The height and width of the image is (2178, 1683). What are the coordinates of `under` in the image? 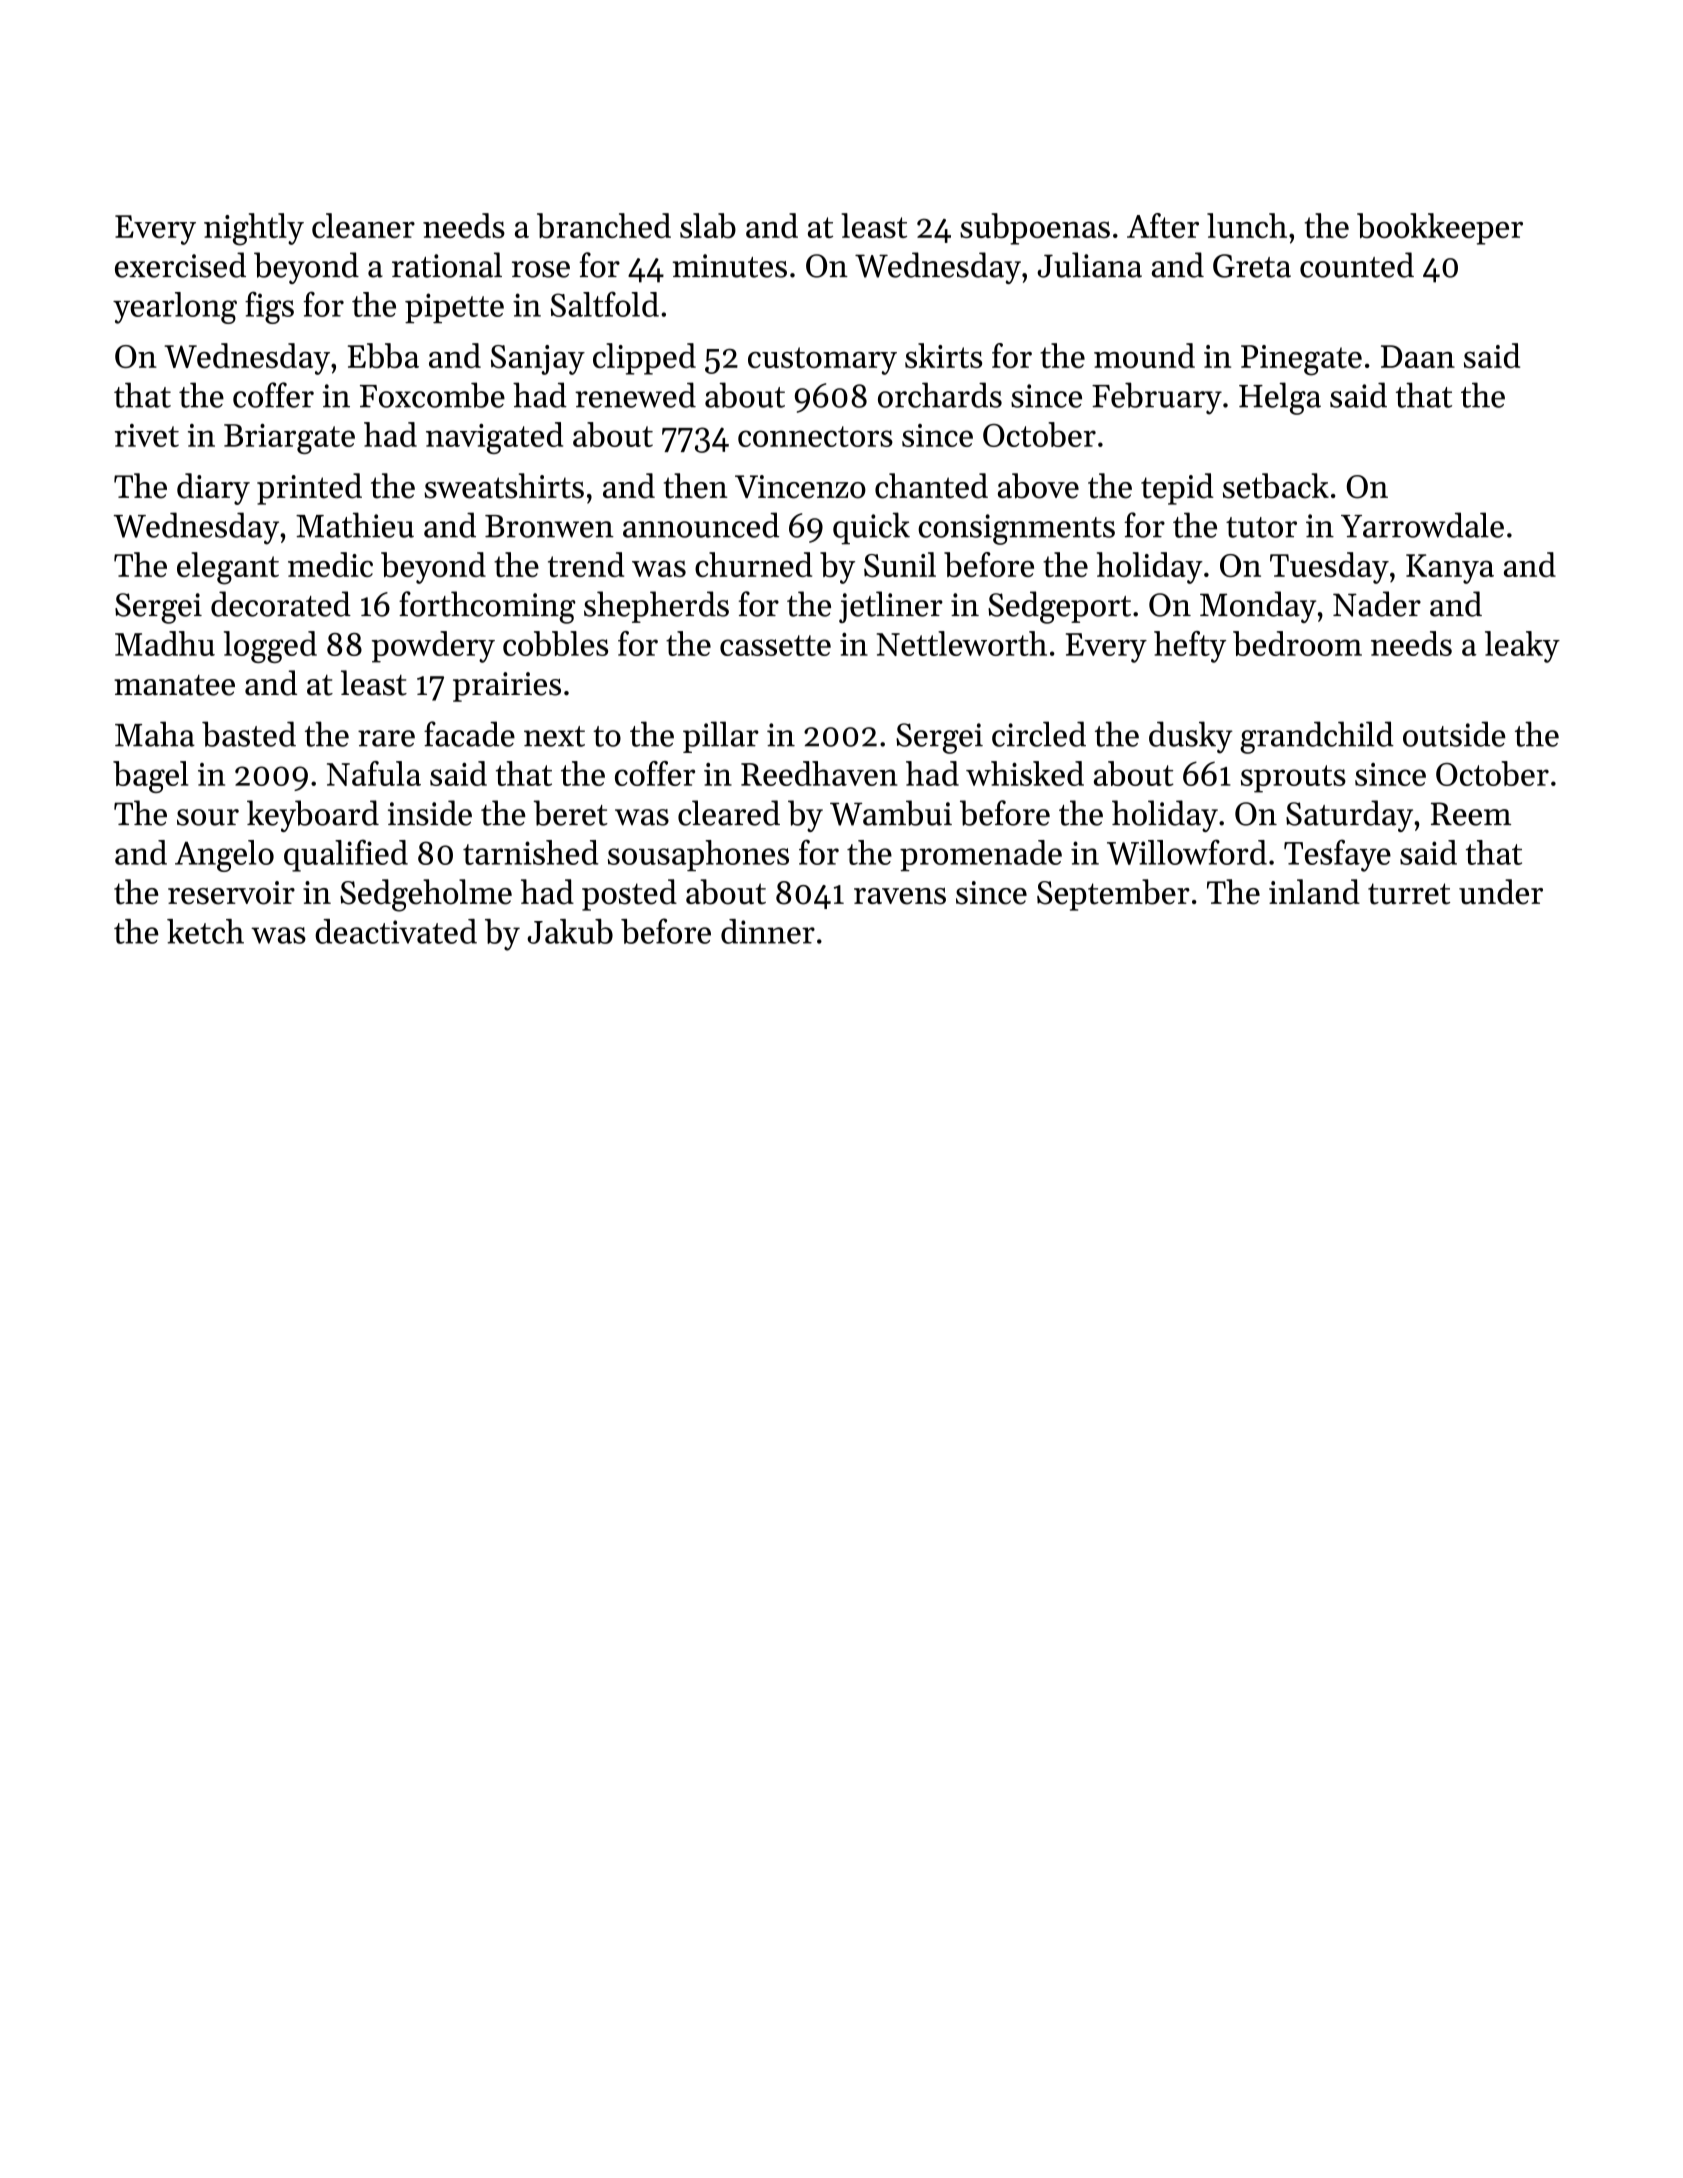 It's located at (1501, 892).
